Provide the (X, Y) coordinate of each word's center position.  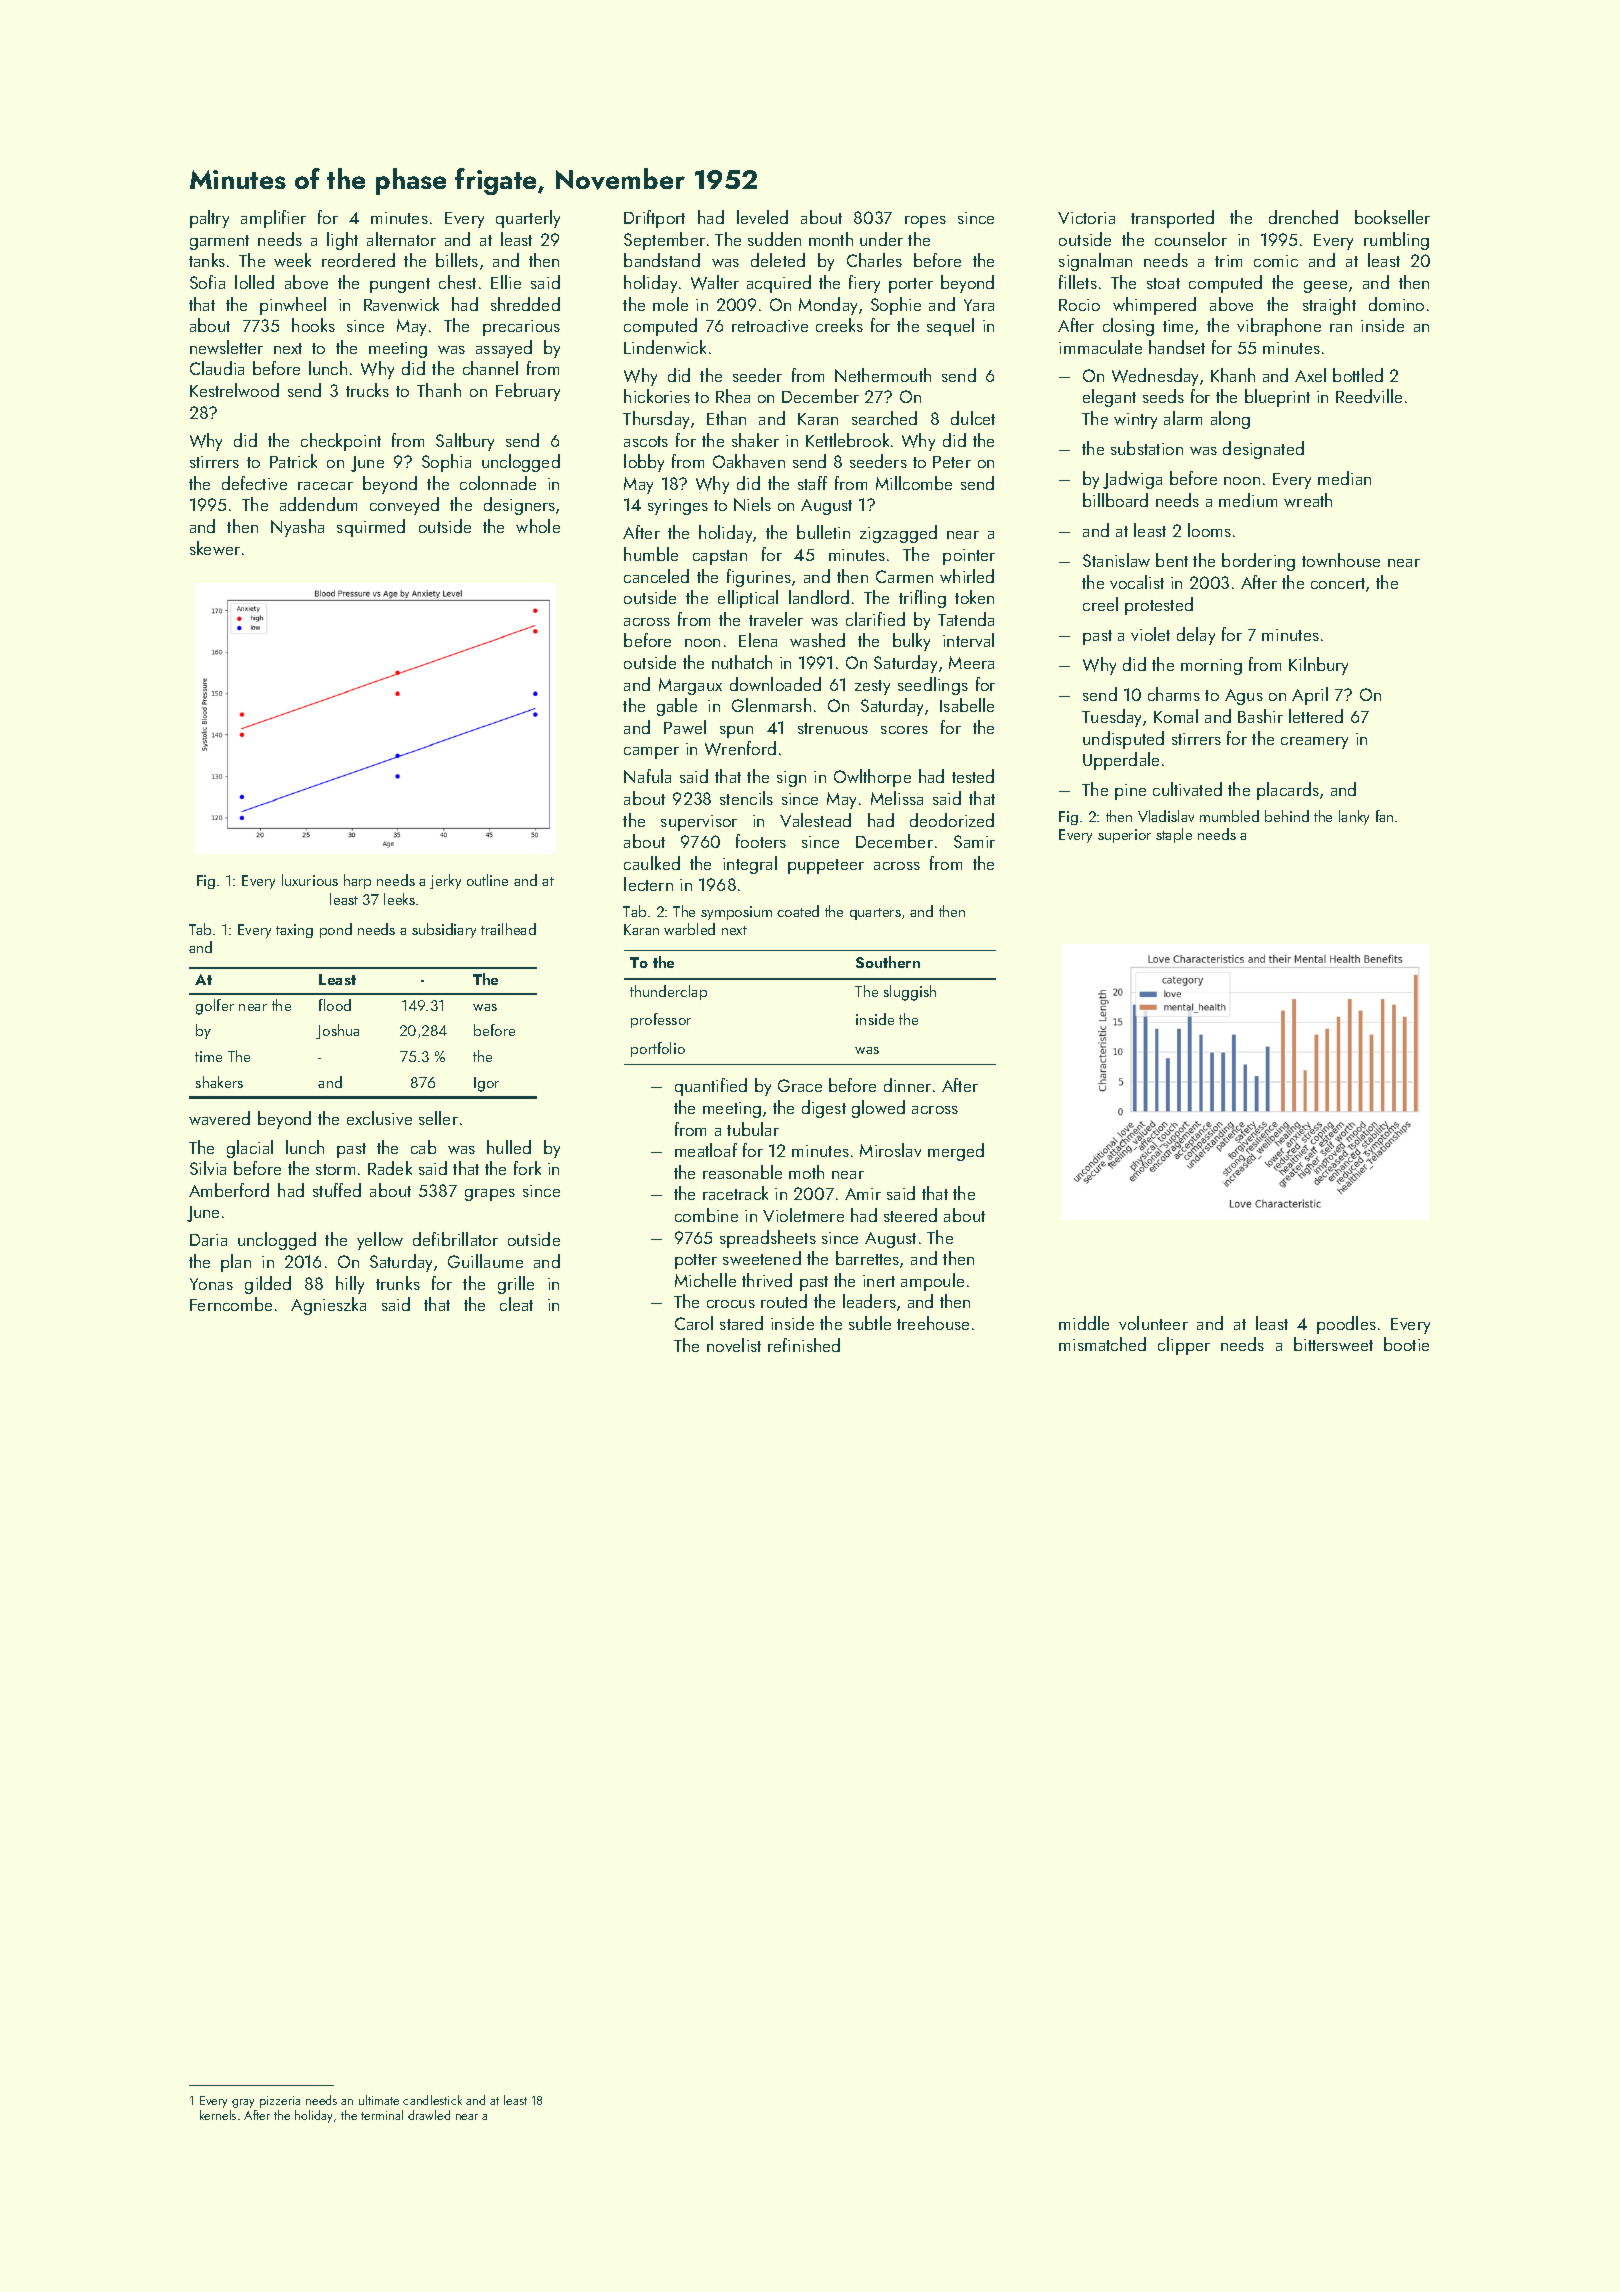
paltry (209, 219)
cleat (516, 1304)
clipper (1184, 1346)
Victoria (1086, 218)
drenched (1303, 217)
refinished (804, 1345)
